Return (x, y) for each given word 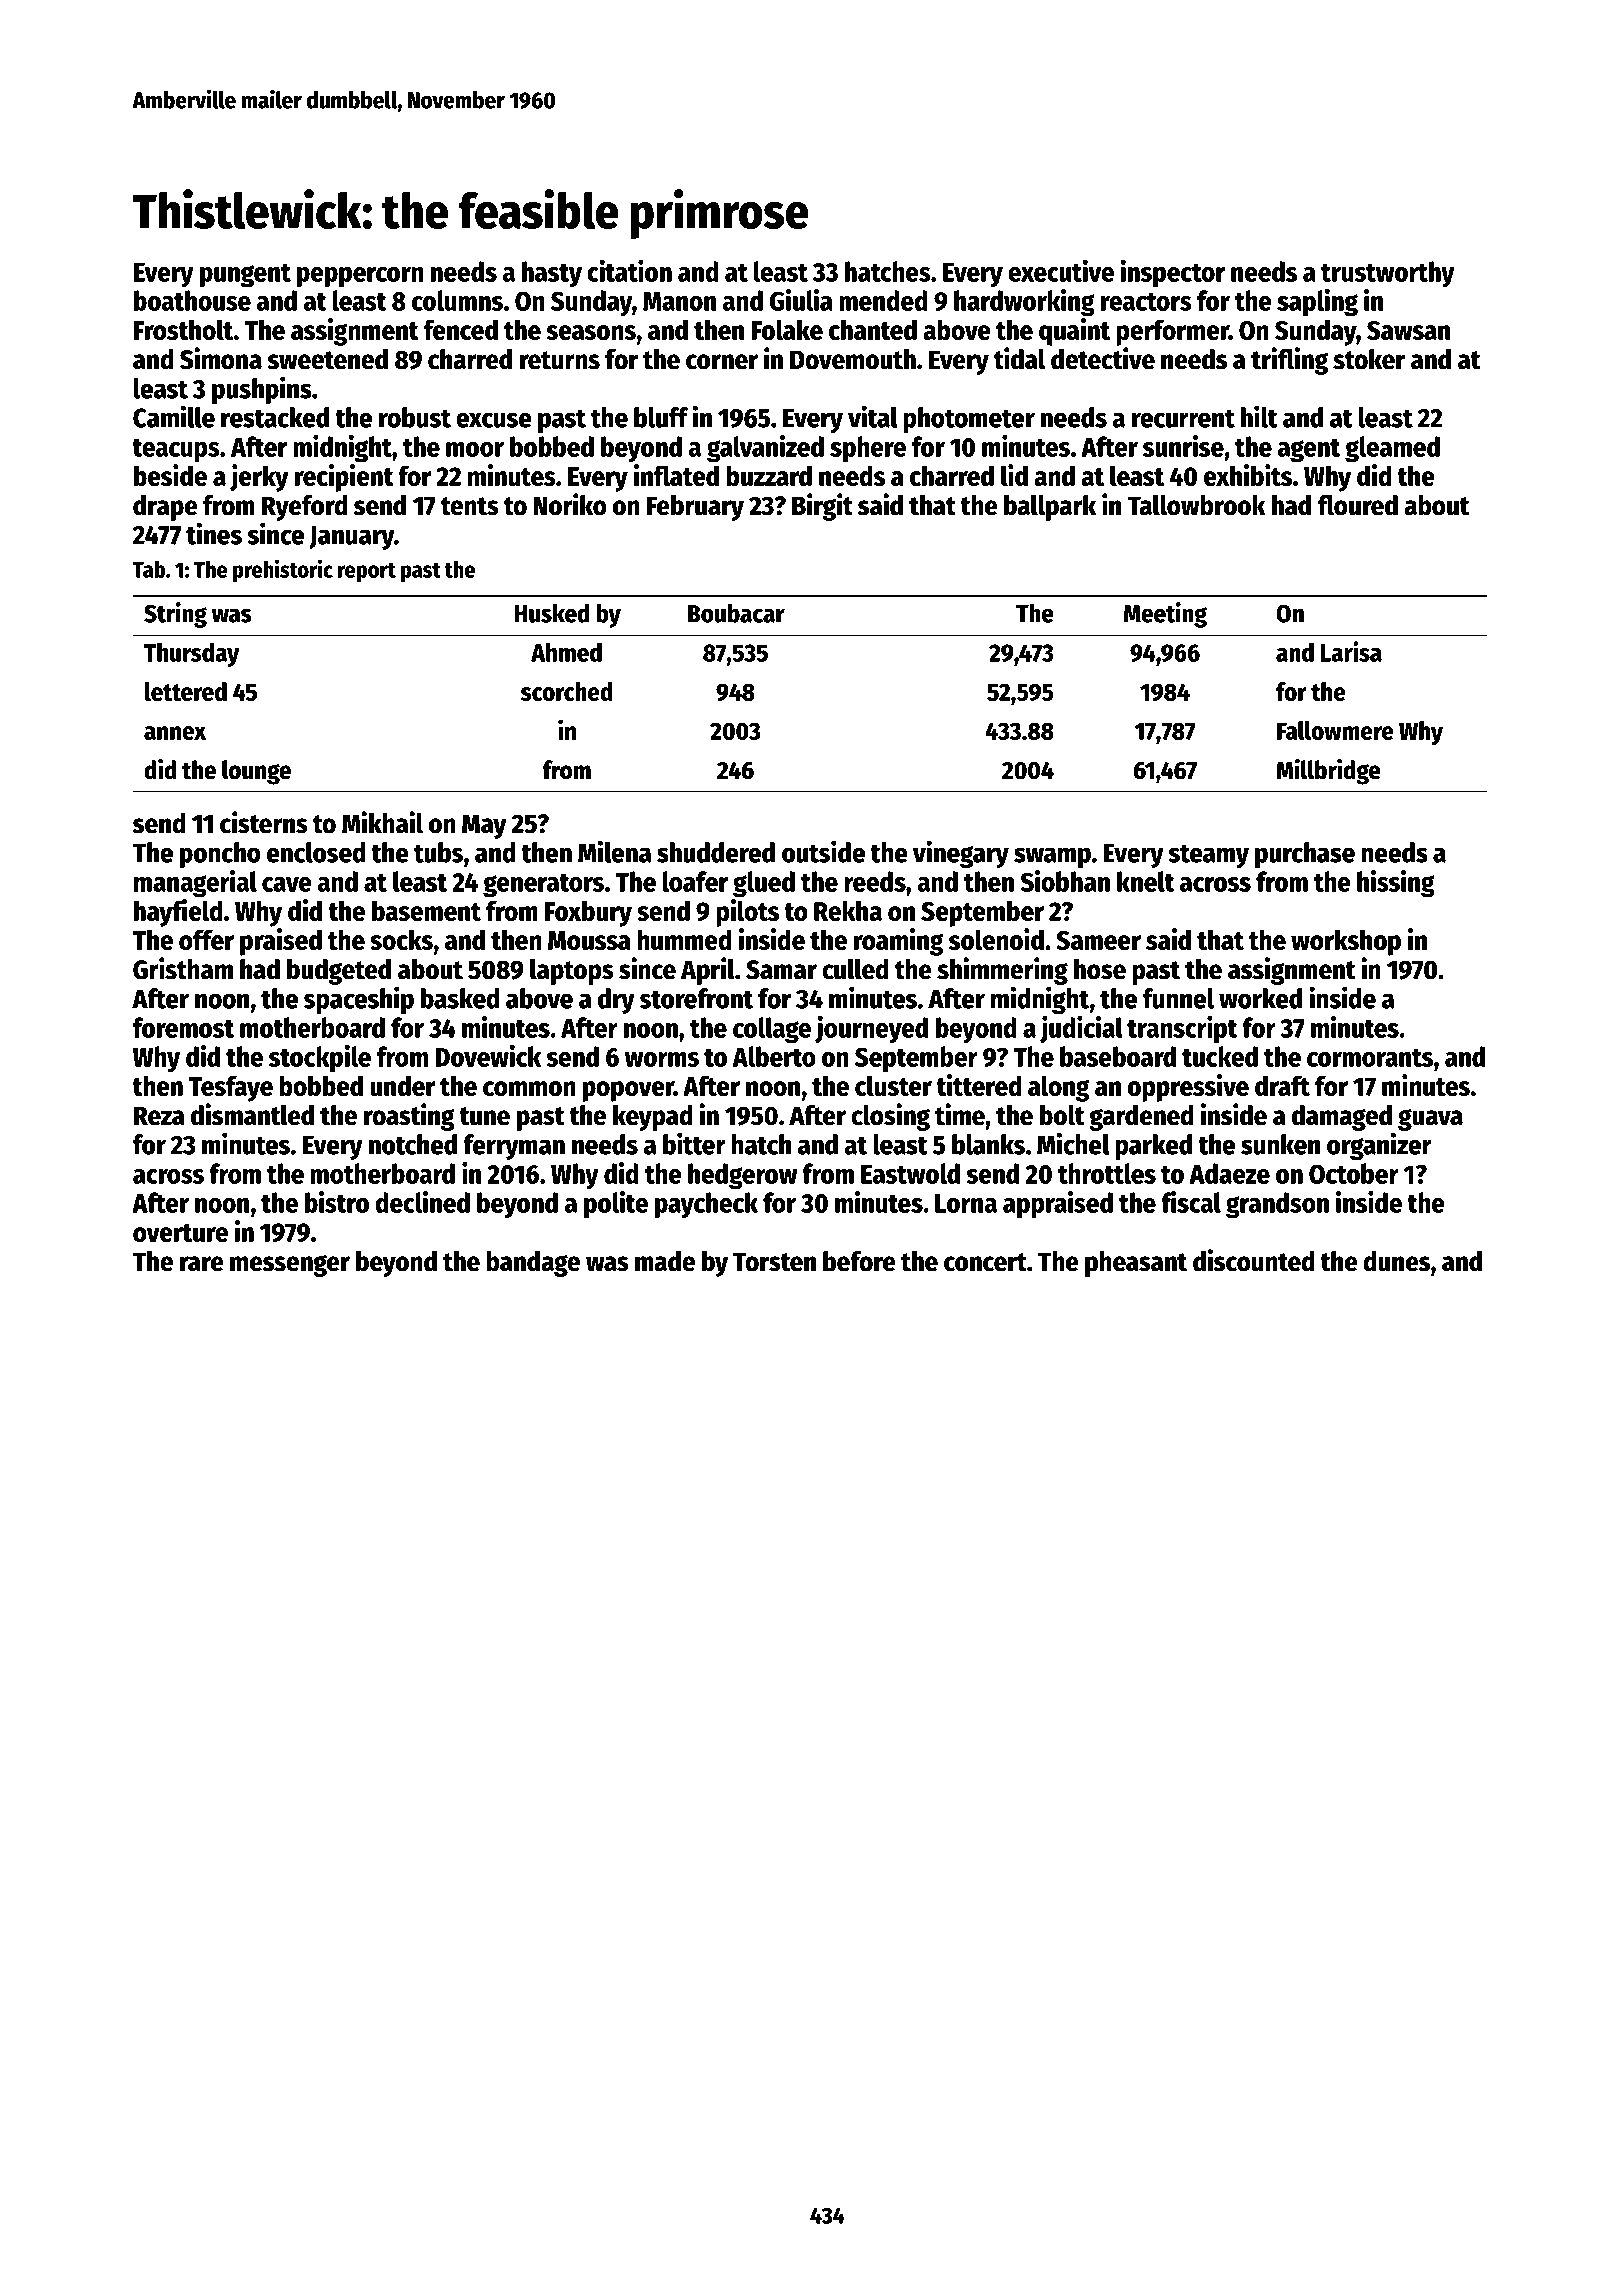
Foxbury (588, 913)
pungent (245, 275)
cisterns (264, 822)
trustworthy (1388, 274)
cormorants (1370, 1058)
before (859, 1261)
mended (883, 300)
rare (202, 1264)
